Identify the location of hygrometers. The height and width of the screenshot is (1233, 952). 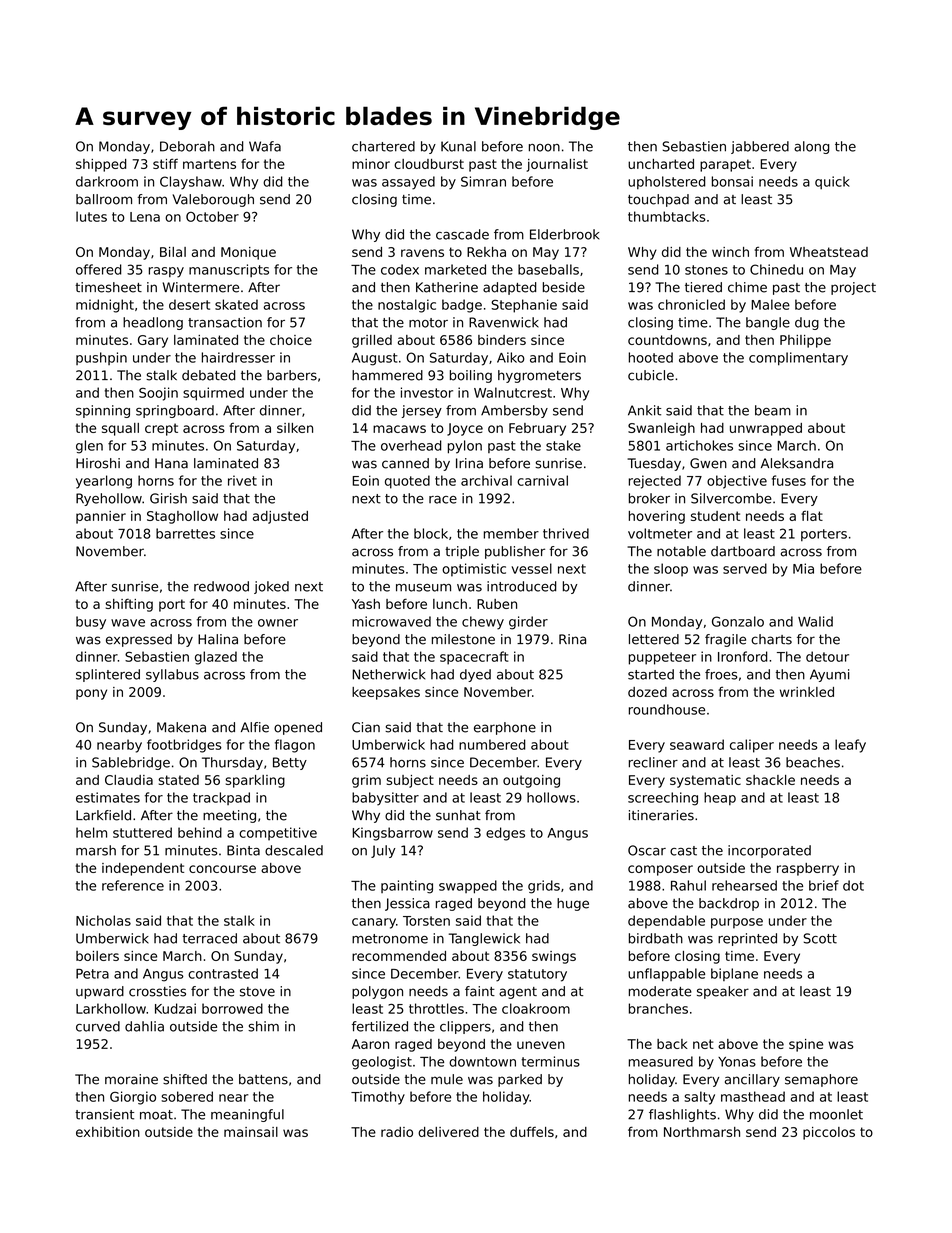
(539, 376).
